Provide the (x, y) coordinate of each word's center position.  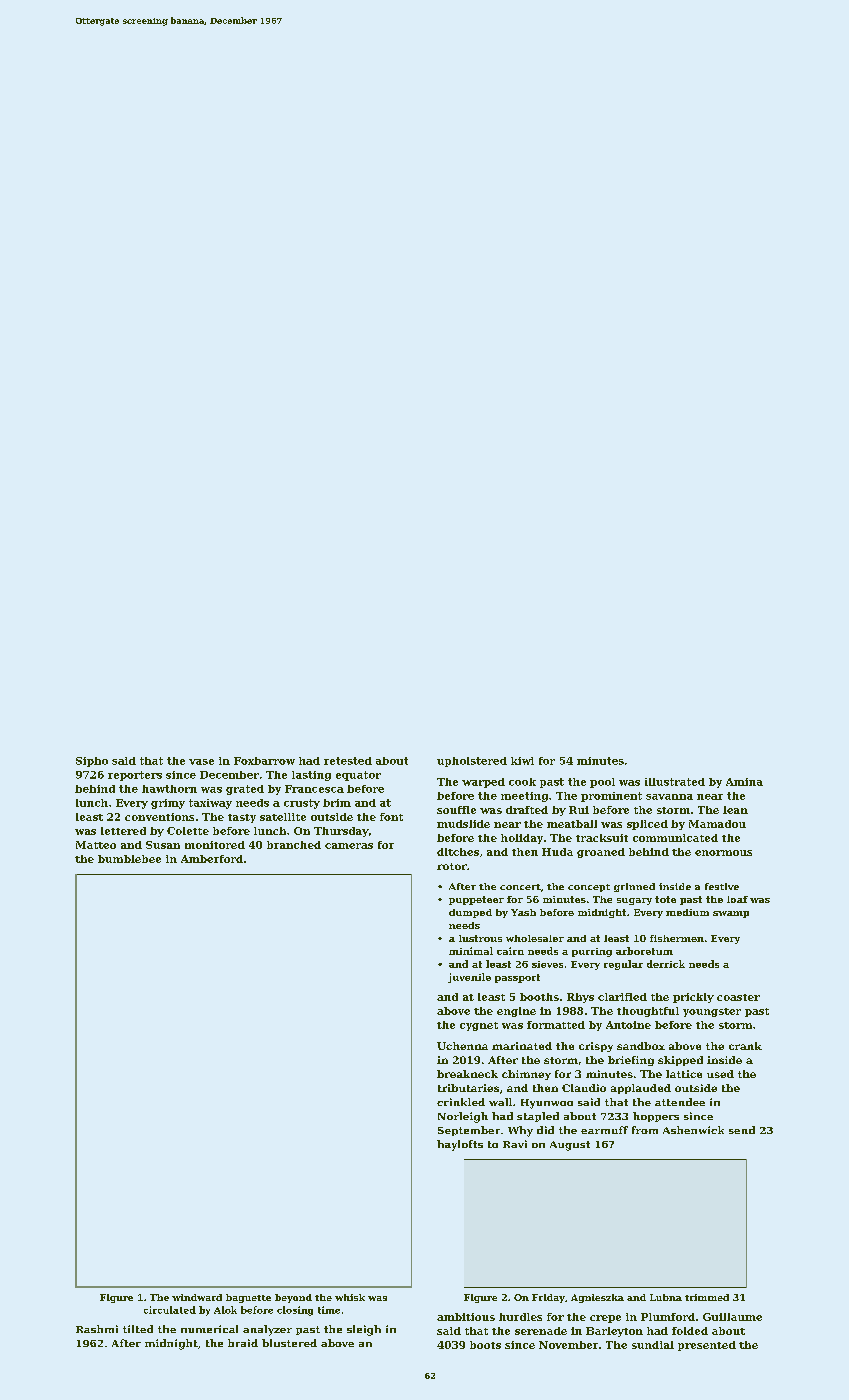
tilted (138, 1329)
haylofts (460, 1145)
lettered (123, 831)
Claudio (584, 1088)
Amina (744, 782)
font (391, 817)
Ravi (515, 1144)
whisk (350, 1297)
